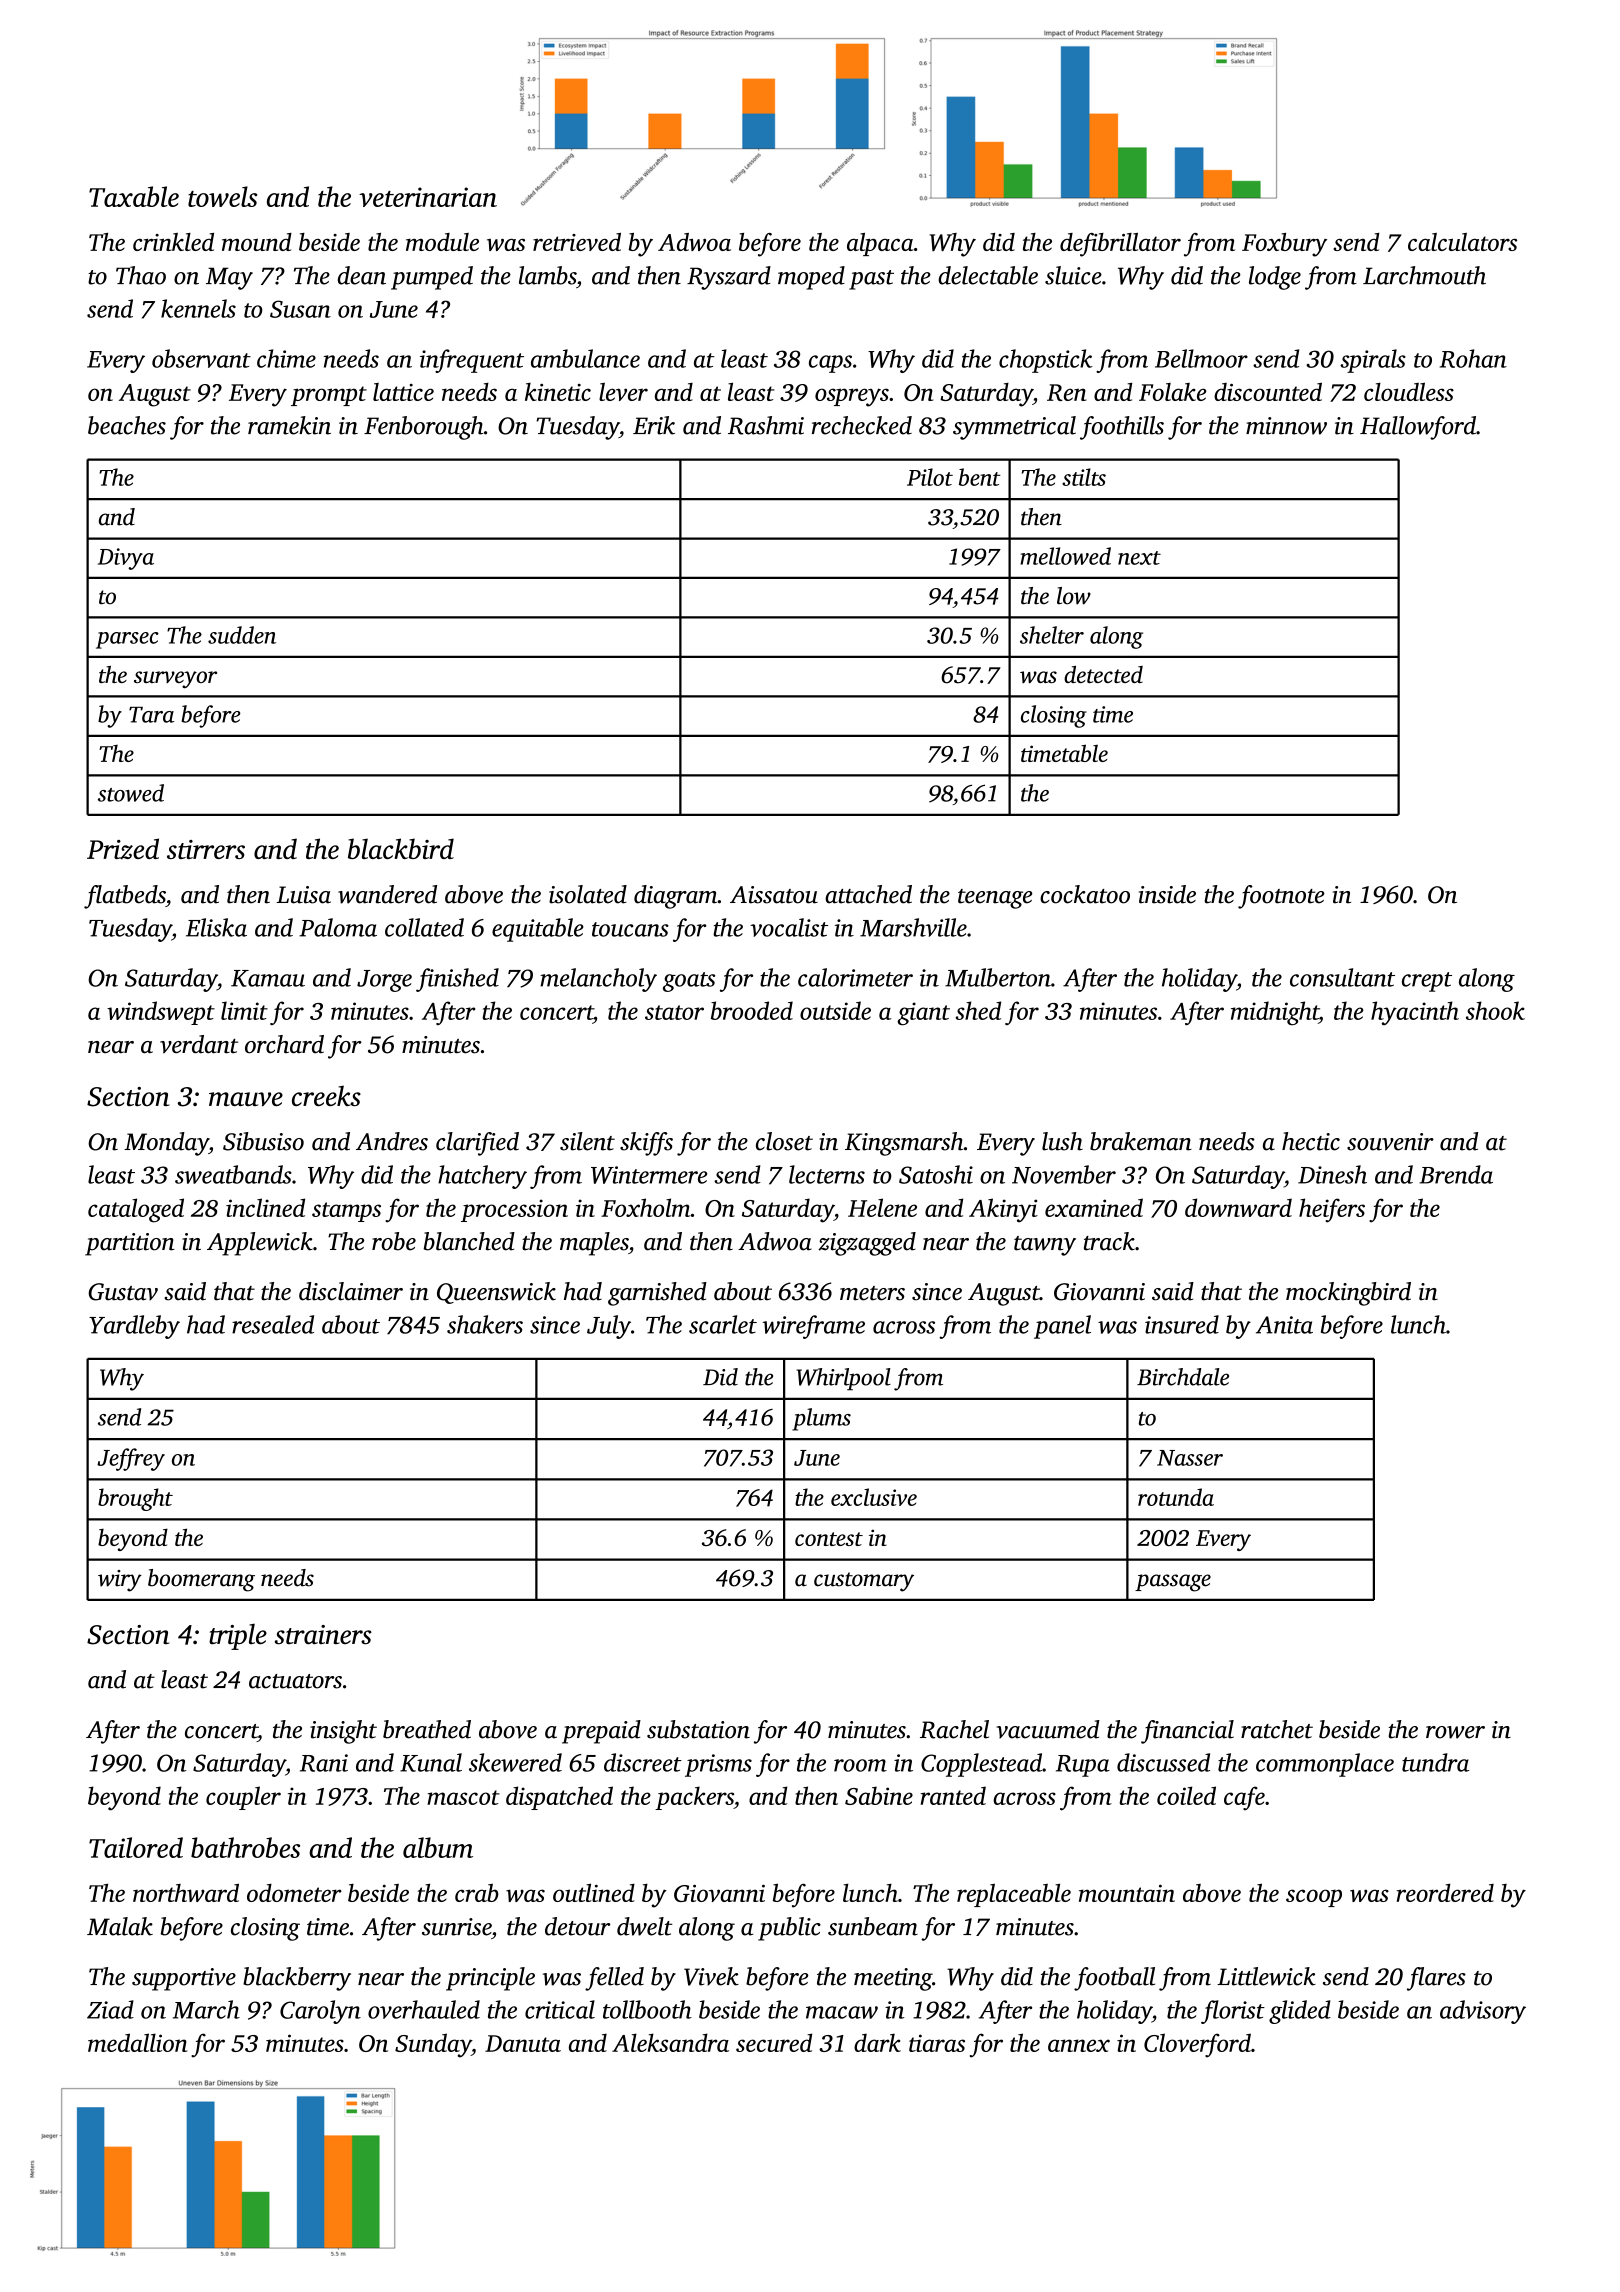  What do you see at coordinates (303, 895) in the page?
I see `Luisa` at bounding box center [303, 895].
